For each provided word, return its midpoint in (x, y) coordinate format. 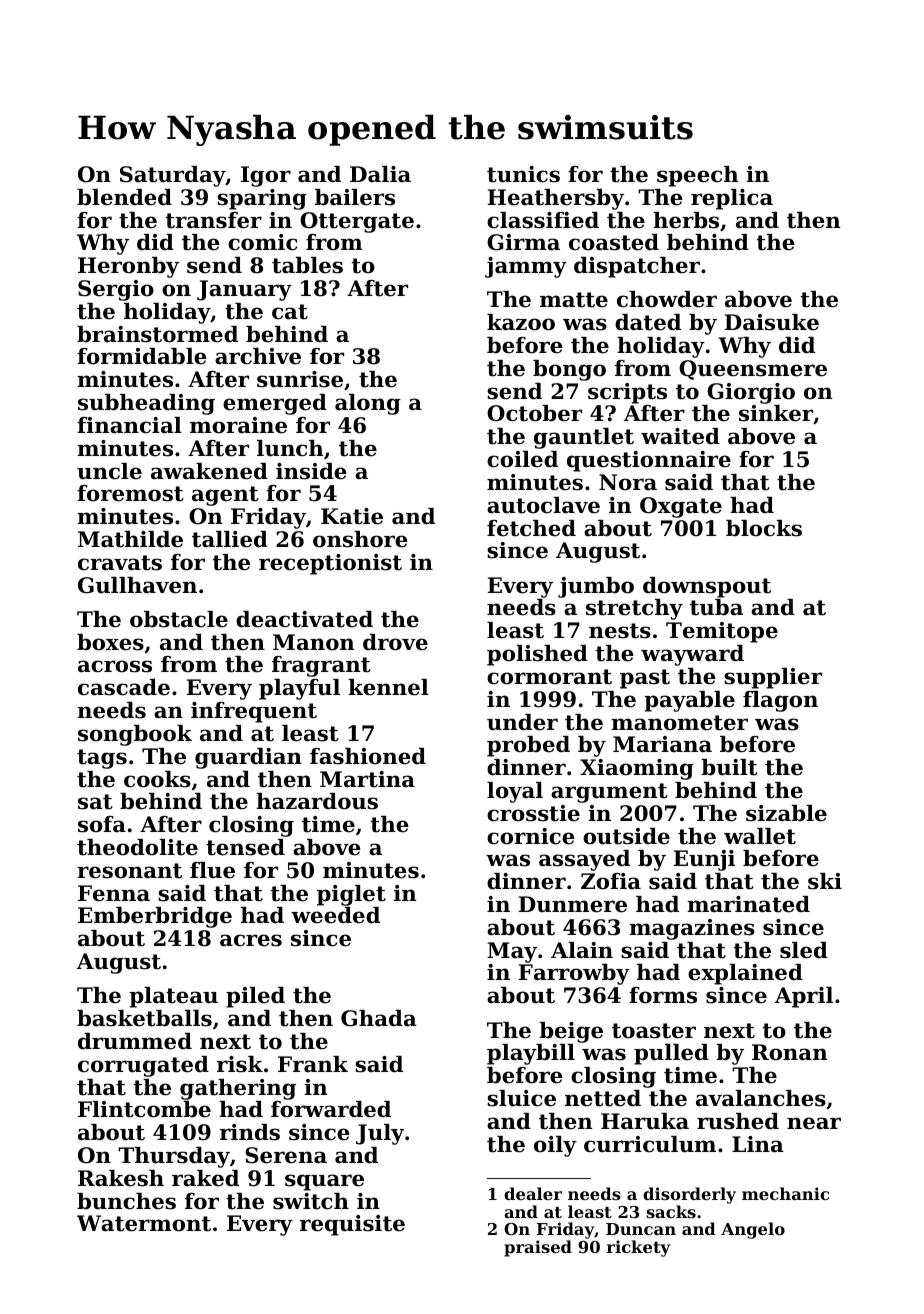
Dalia (380, 174)
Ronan (789, 1052)
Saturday (173, 176)
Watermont (144, 1223)
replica (732, 199)
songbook (135, 735)
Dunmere (572, 904)
